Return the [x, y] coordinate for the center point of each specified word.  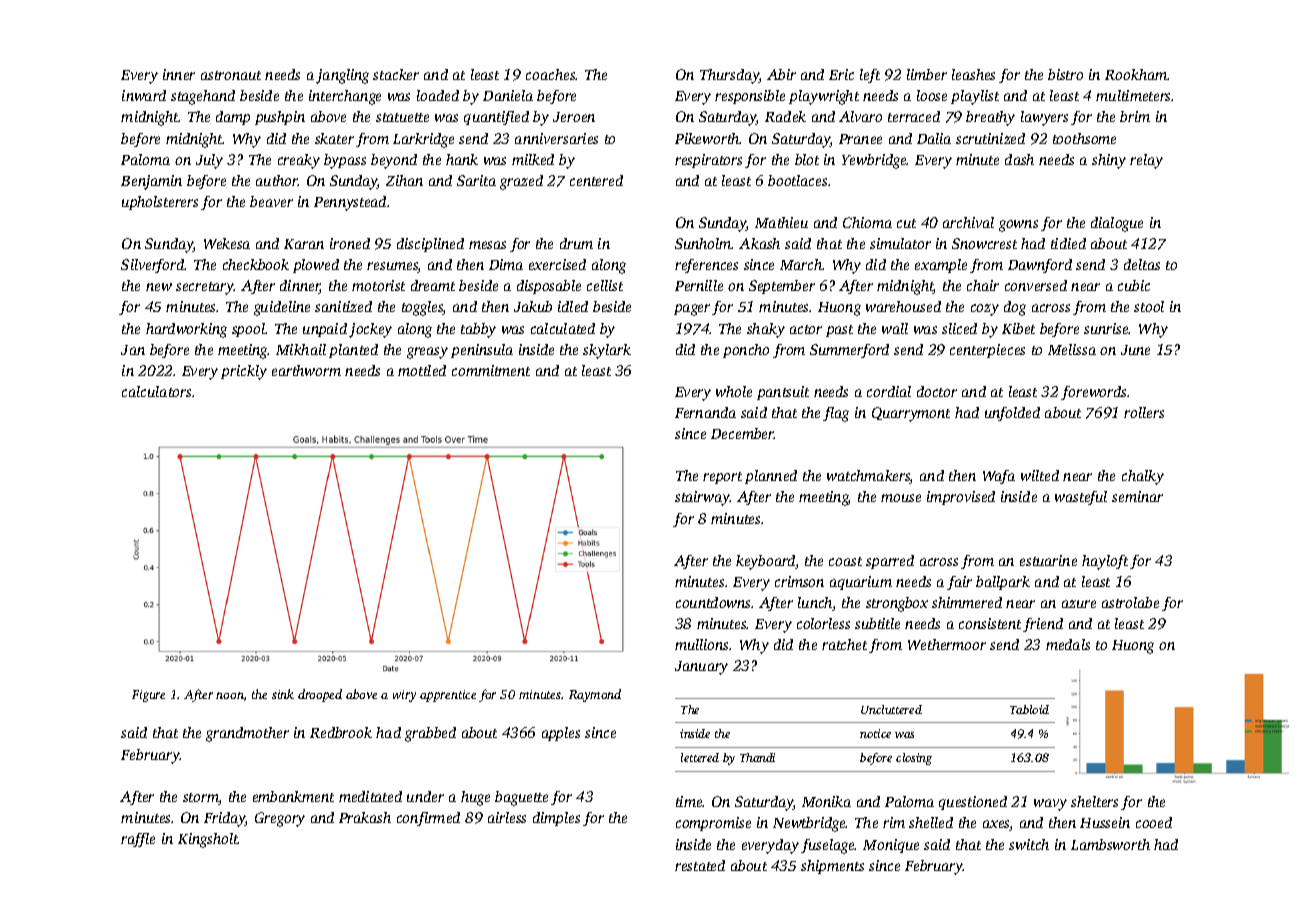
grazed [521, 182]
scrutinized [990, 138]
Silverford [153, 266]
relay [1146, 161]
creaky [299, 161]
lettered [700, 757]
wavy [1050, 805]
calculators [156, 391]
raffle [138, 840]
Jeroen [574, 117]
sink [283, 694]
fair [959, 583]
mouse [901, 498]
